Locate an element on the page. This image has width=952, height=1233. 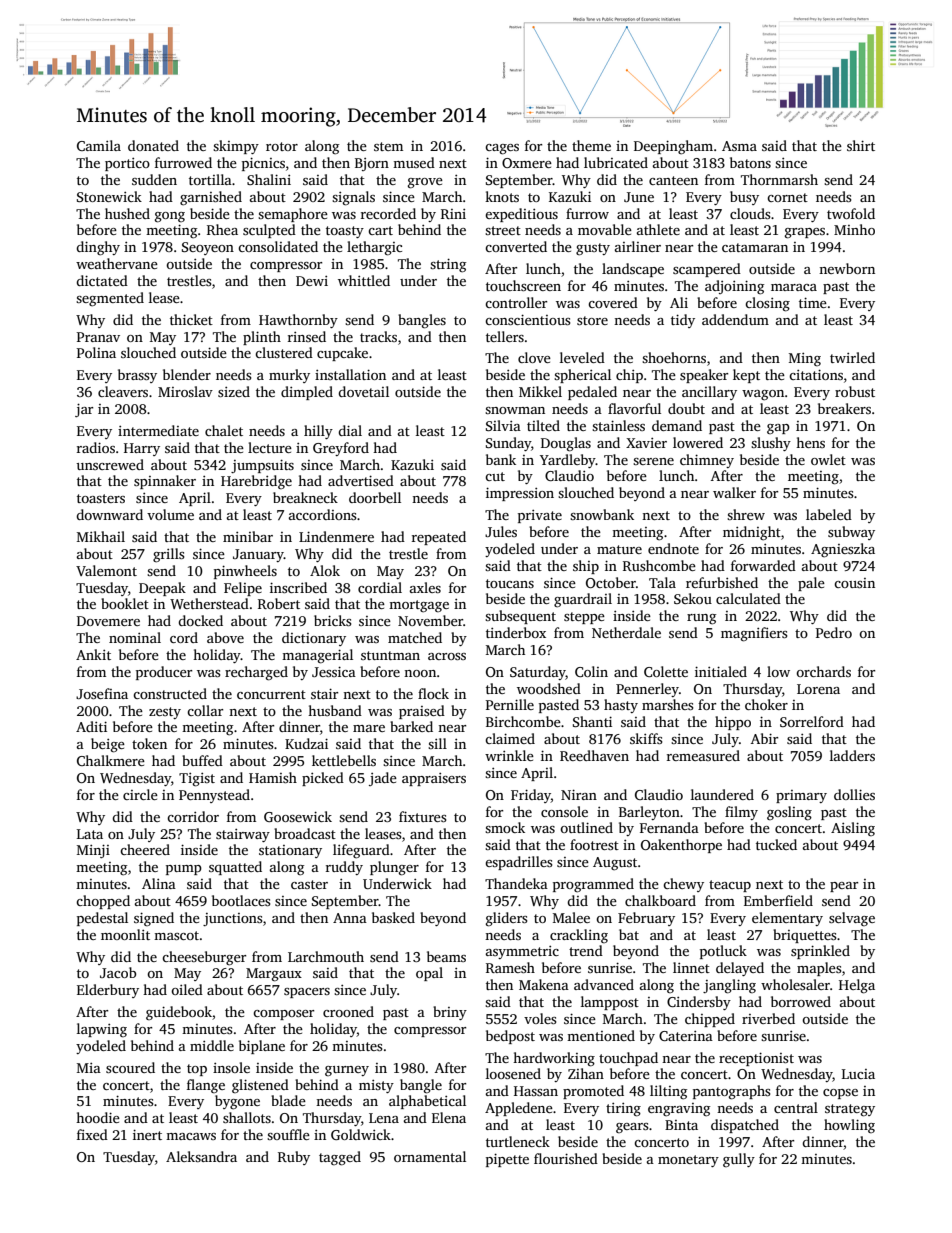
Fernanda is located at coordinates (669, 827).
